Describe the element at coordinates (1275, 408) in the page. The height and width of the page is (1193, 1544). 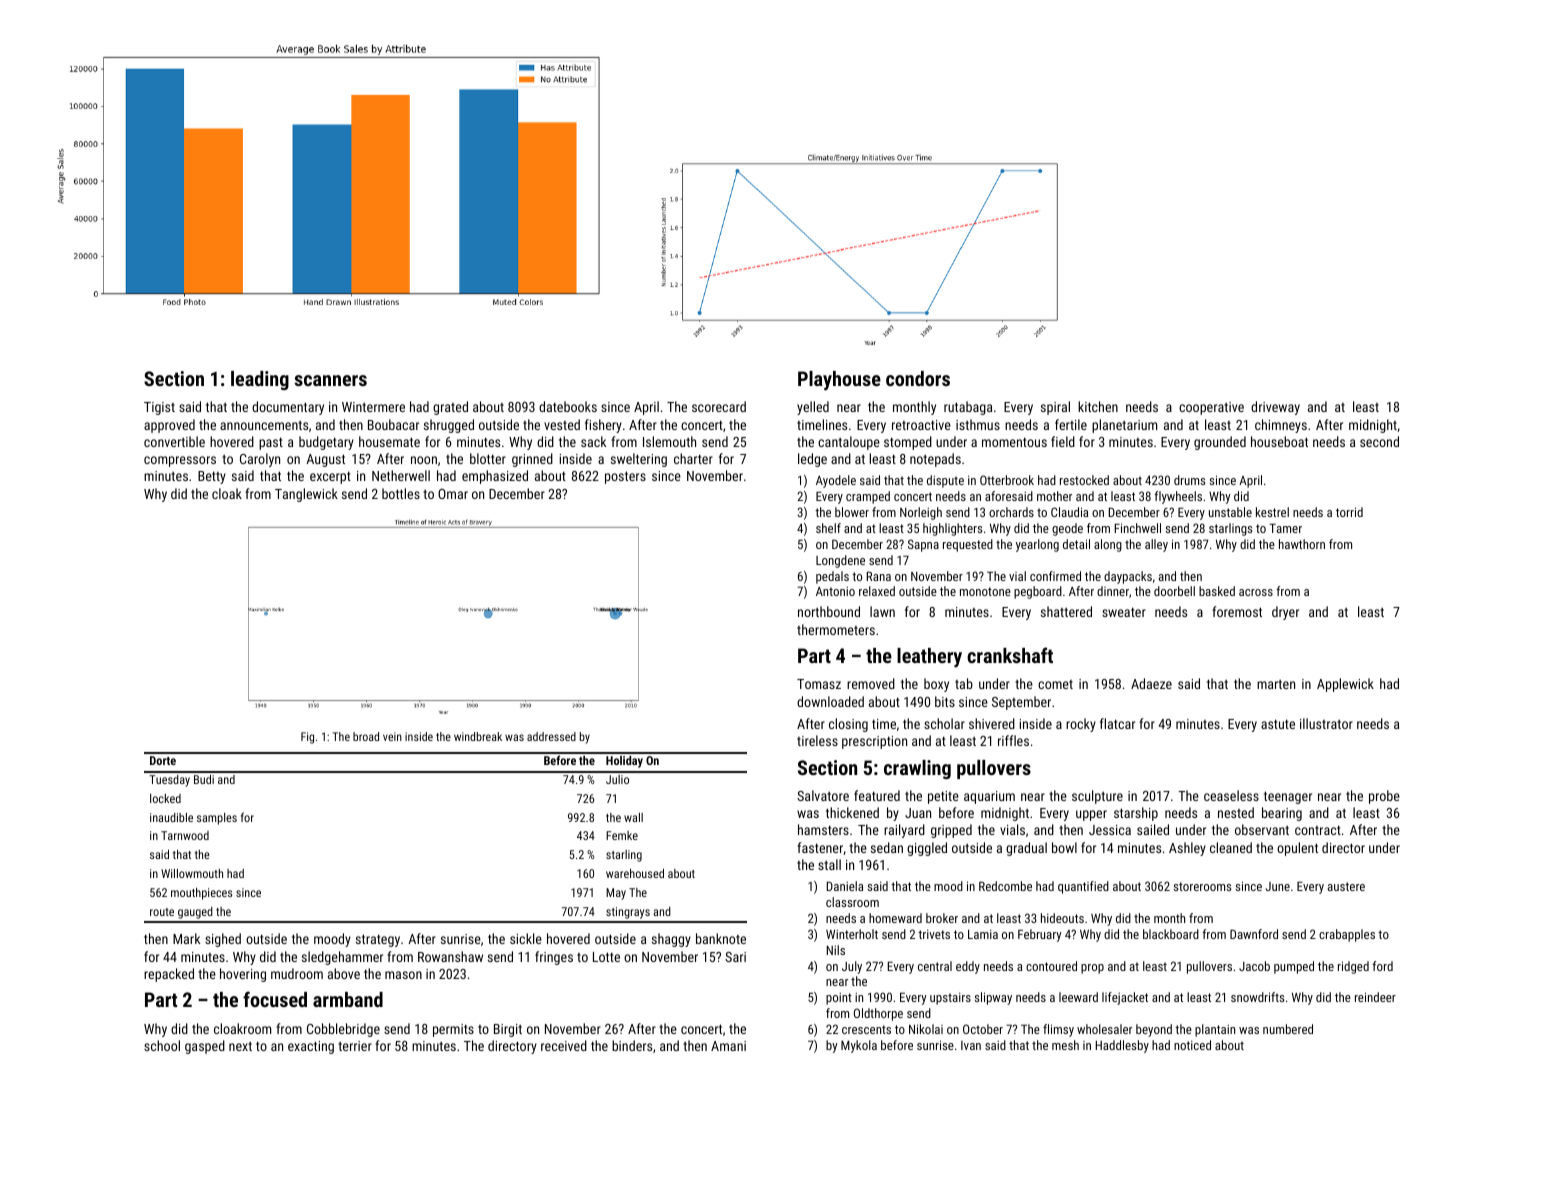
I see `driveway` at that location.
